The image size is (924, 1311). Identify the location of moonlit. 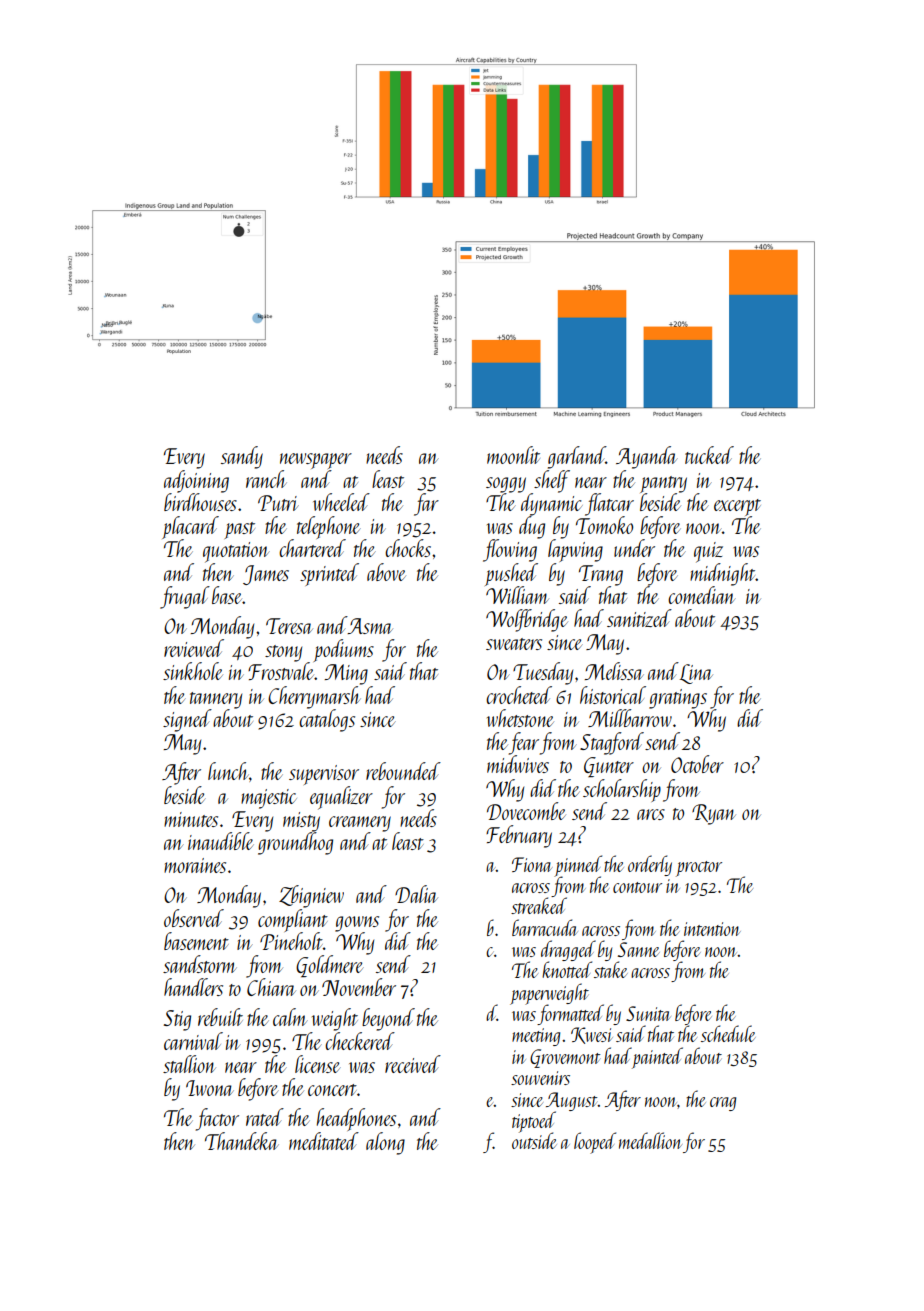
(513, 455).
